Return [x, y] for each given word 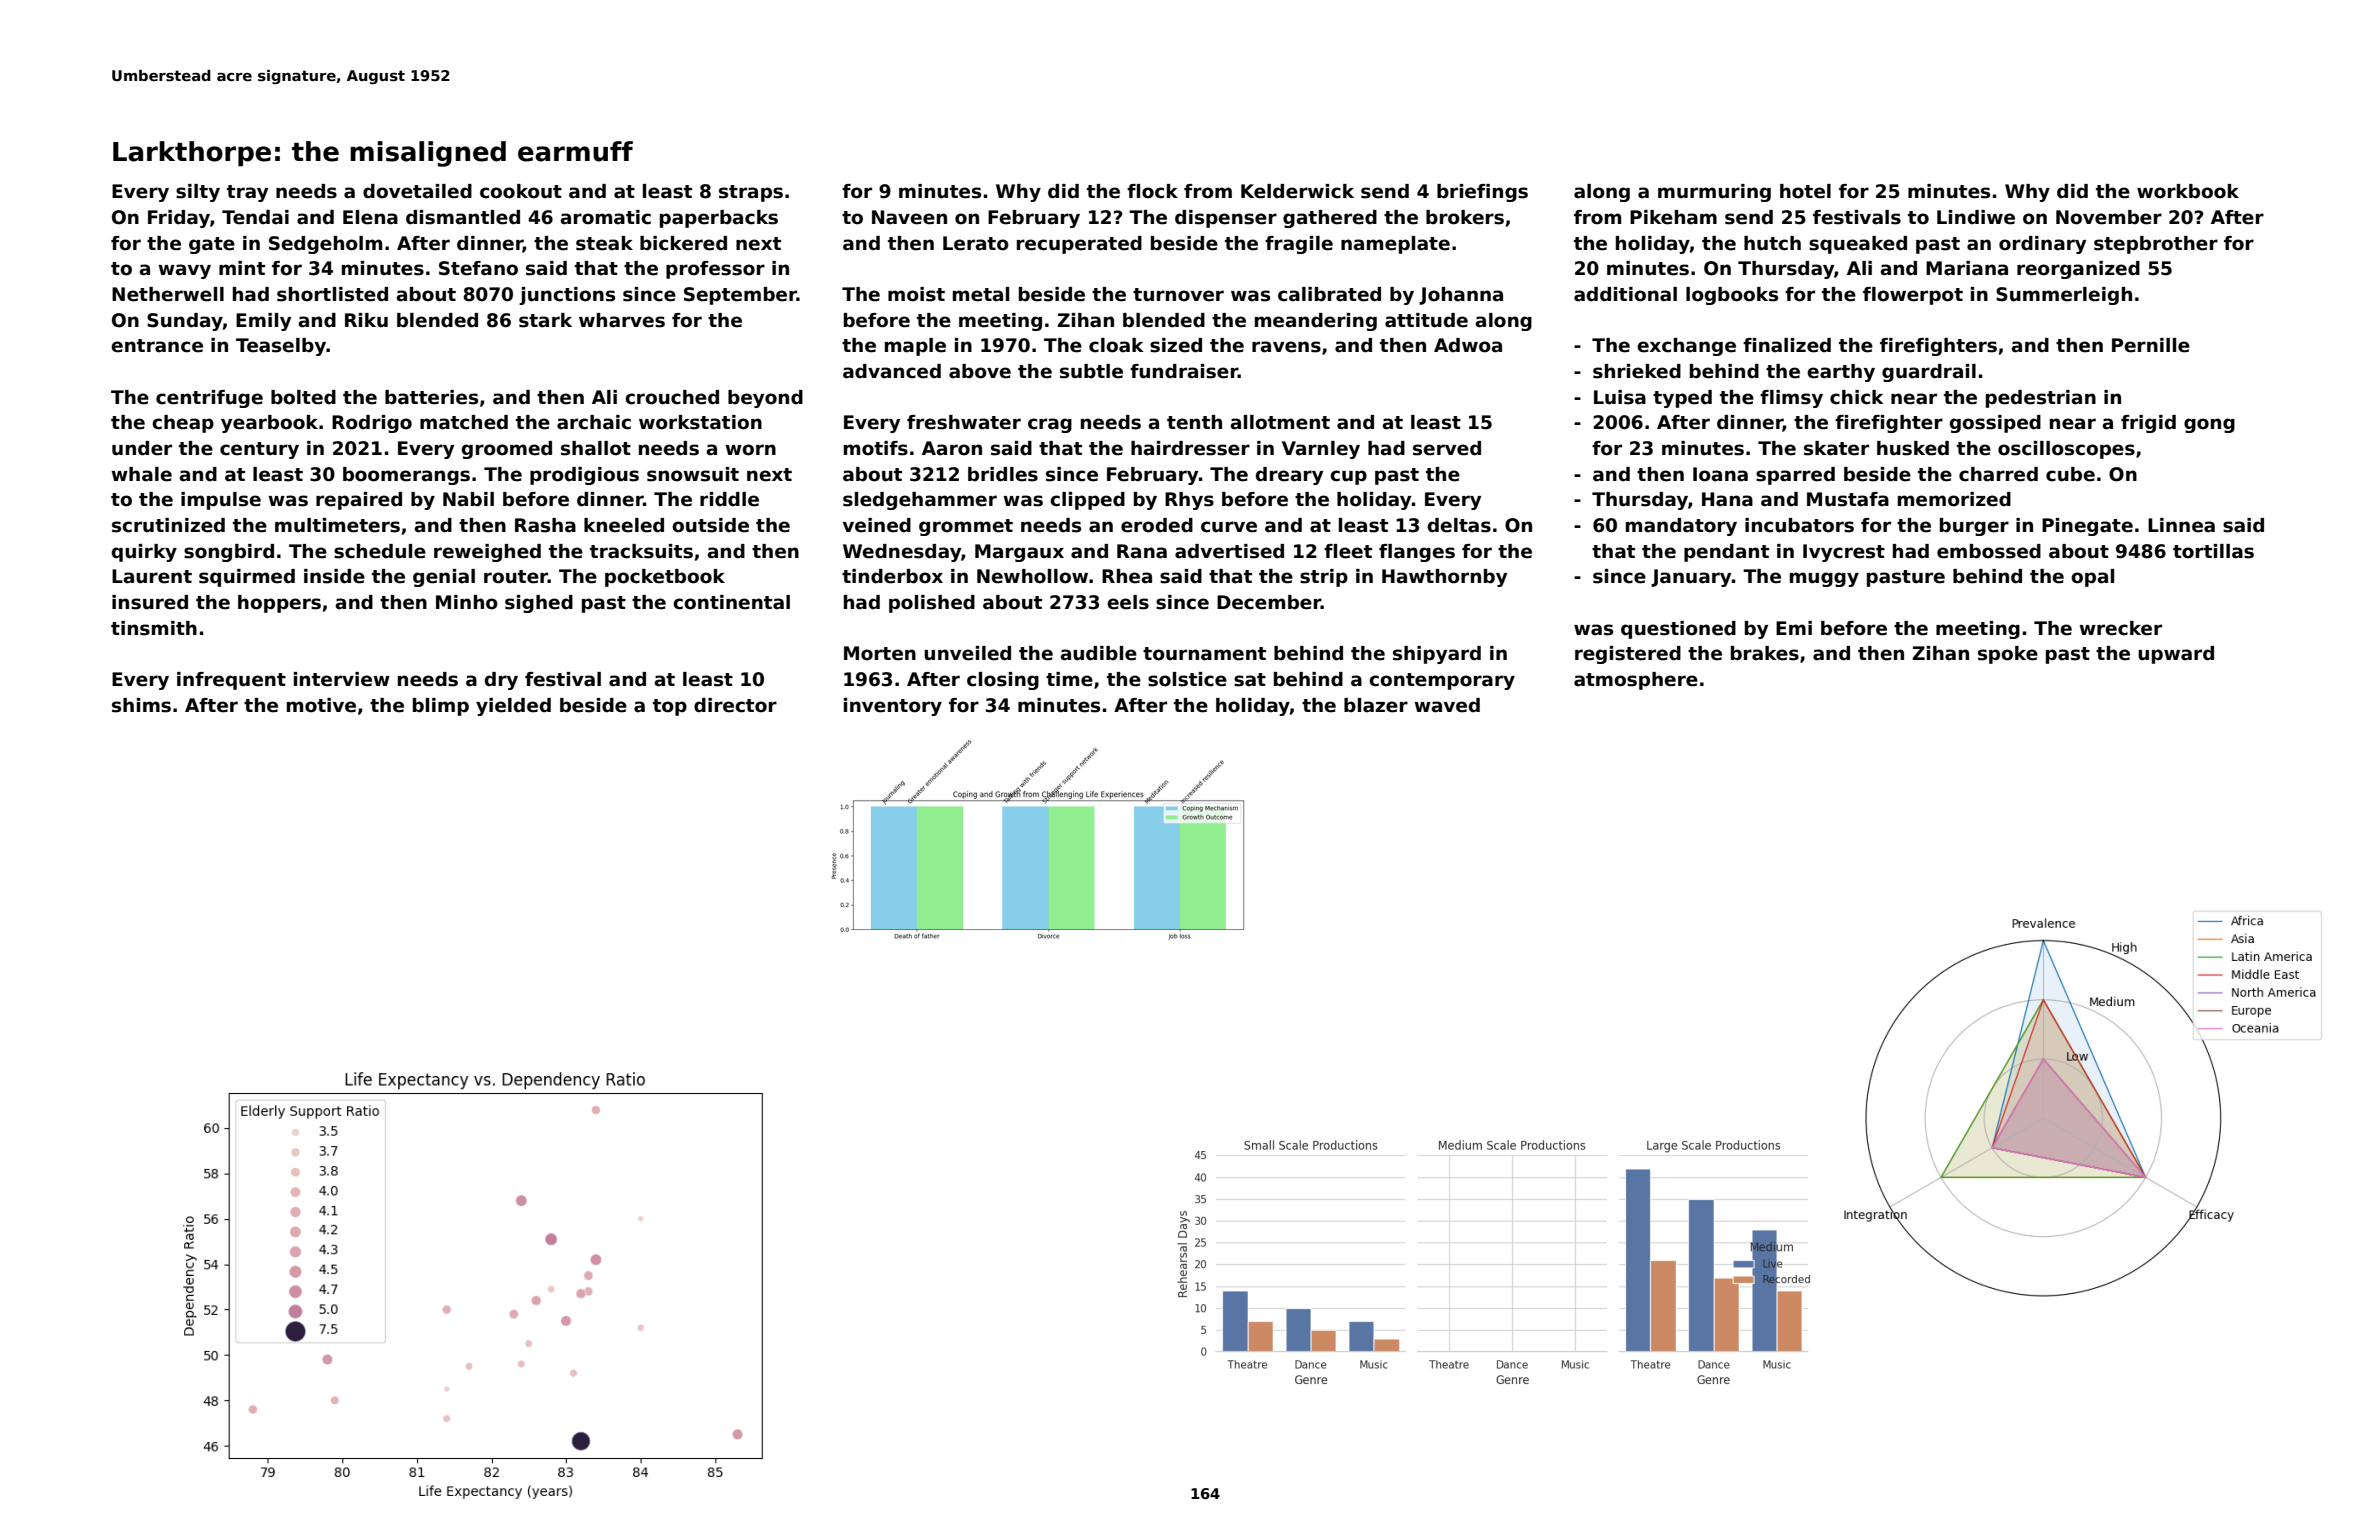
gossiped [1995, 424]
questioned [1678, 630]
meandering [1316, 322]
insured [150, 602]
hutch [1772, 243]
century [259, 450]
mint [242, 268]
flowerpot [1913, 296]
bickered [683, 243]
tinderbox [892, 576]
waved [1447, 705]
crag [1050, 425]
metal [981, 294]
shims [141, 705]
